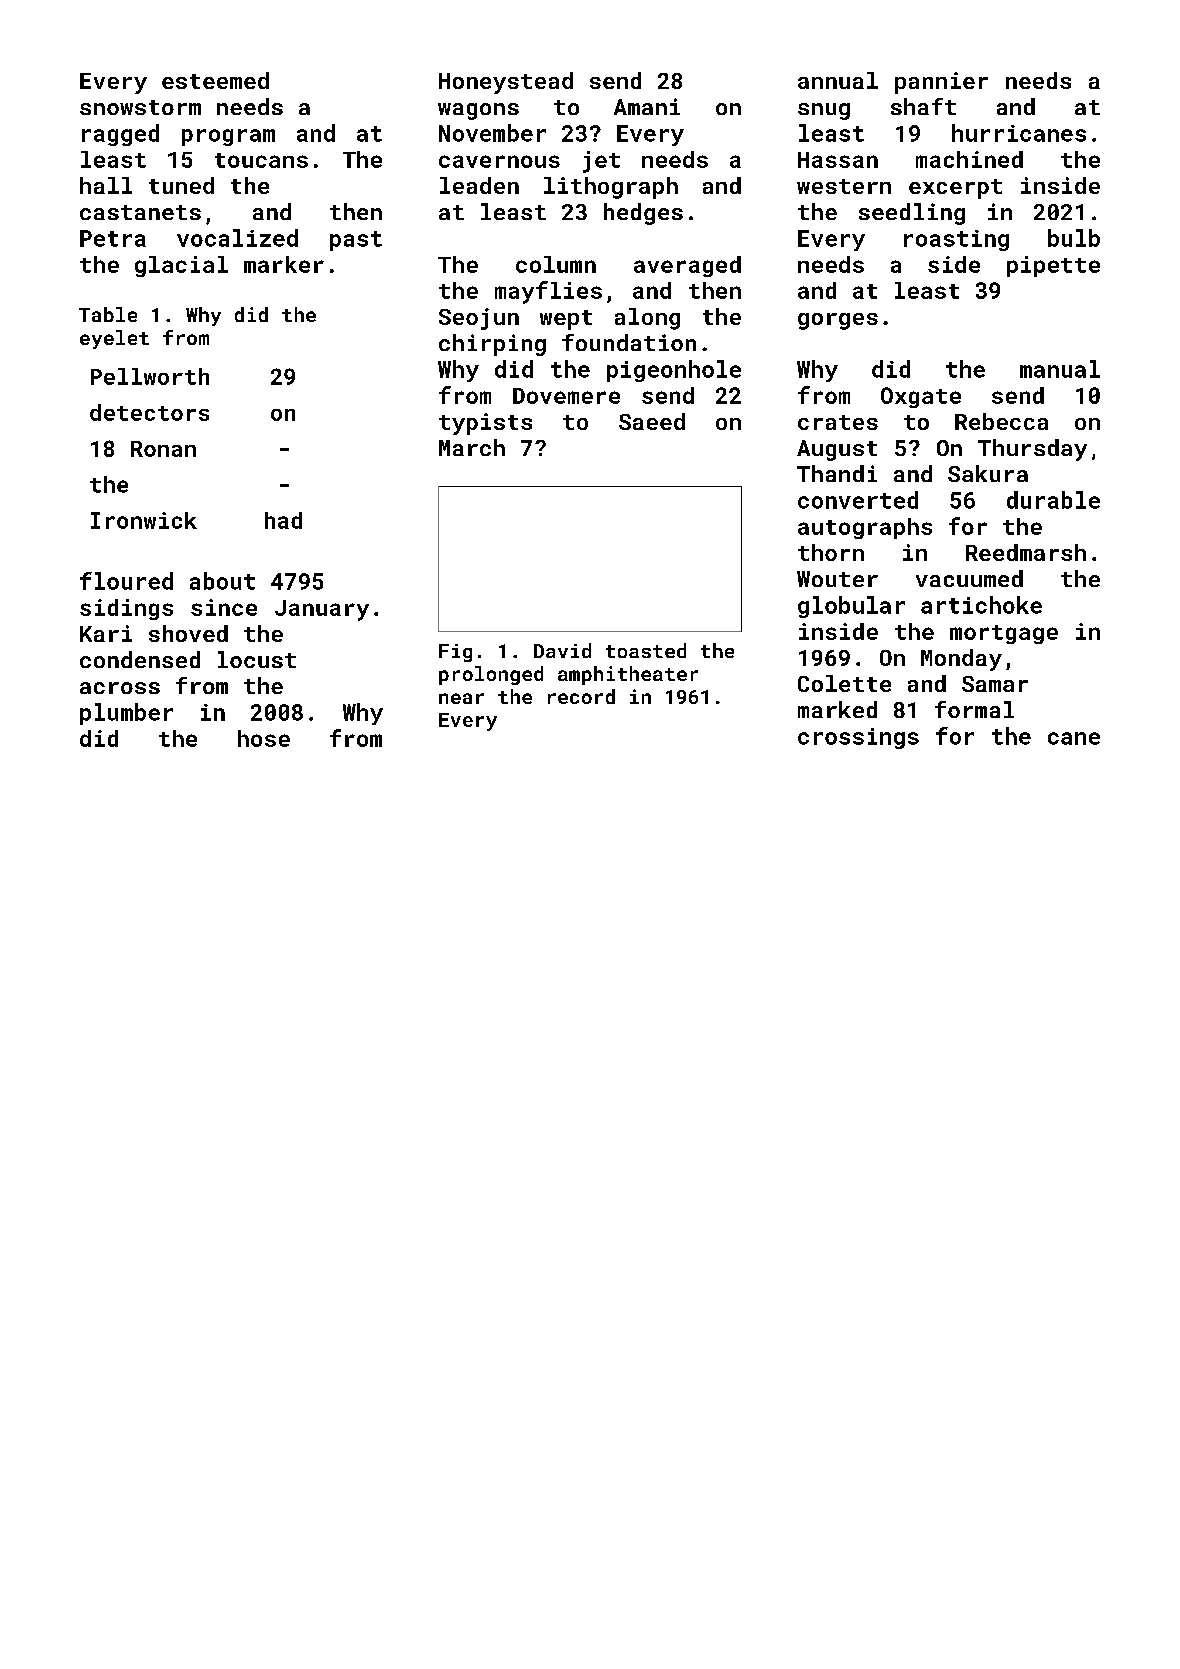 The width and height of the page is (1180, 1669). Describe the element at coordinates (831, 552) in the page. I see `thorn` at that location.
